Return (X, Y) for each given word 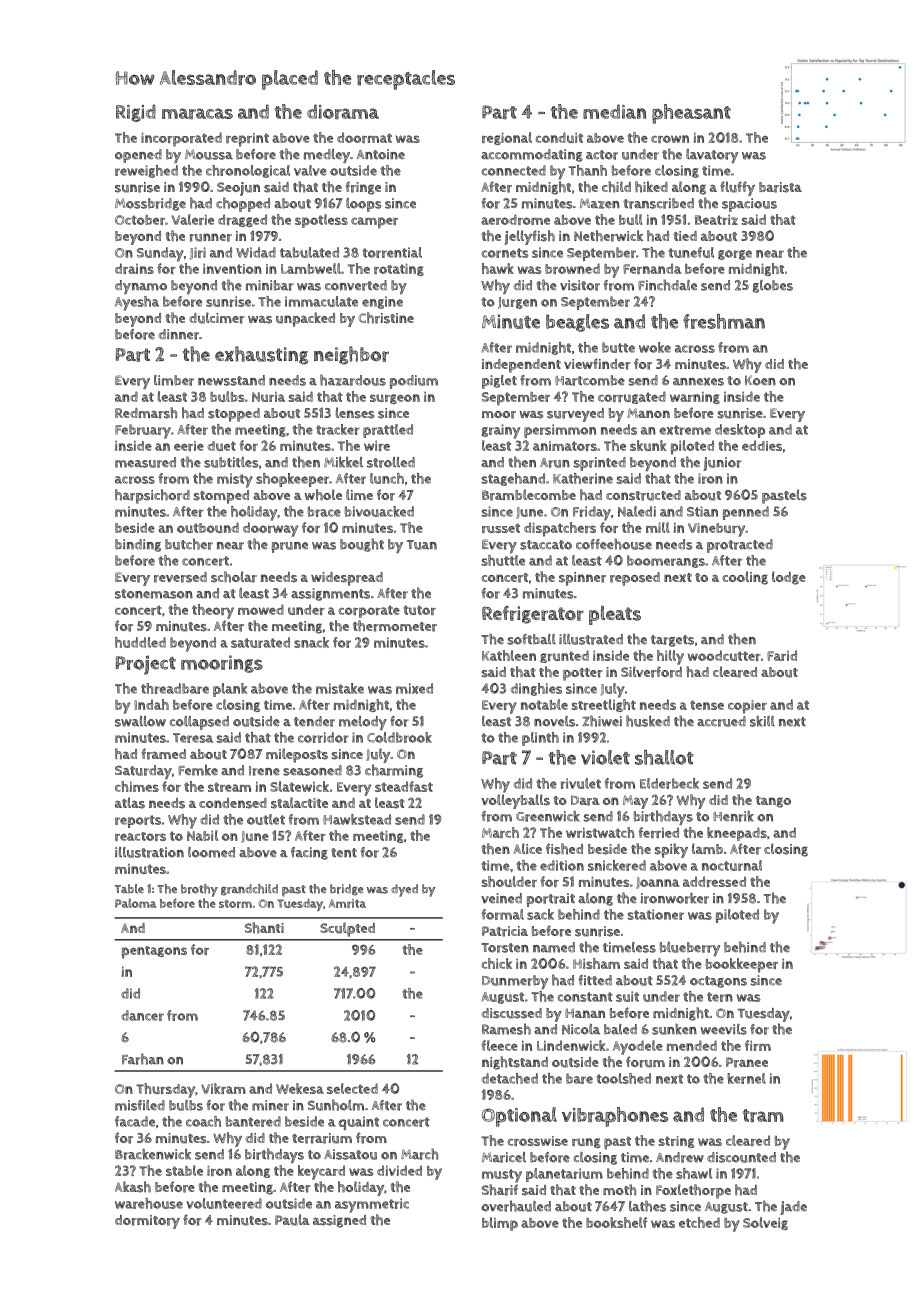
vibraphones (615, 1117)
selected (352, 1088)
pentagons (154, 952)
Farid (782, 655)
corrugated (632, 397)
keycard (321, 1172)
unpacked (305, 319)
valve (310, 170)
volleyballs (515, 801)
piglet (499, 382)
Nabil (202, 835)
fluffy (737, 188)
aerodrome (515, 219)
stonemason (154, 594)
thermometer (395, 626)
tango (773, 802)
